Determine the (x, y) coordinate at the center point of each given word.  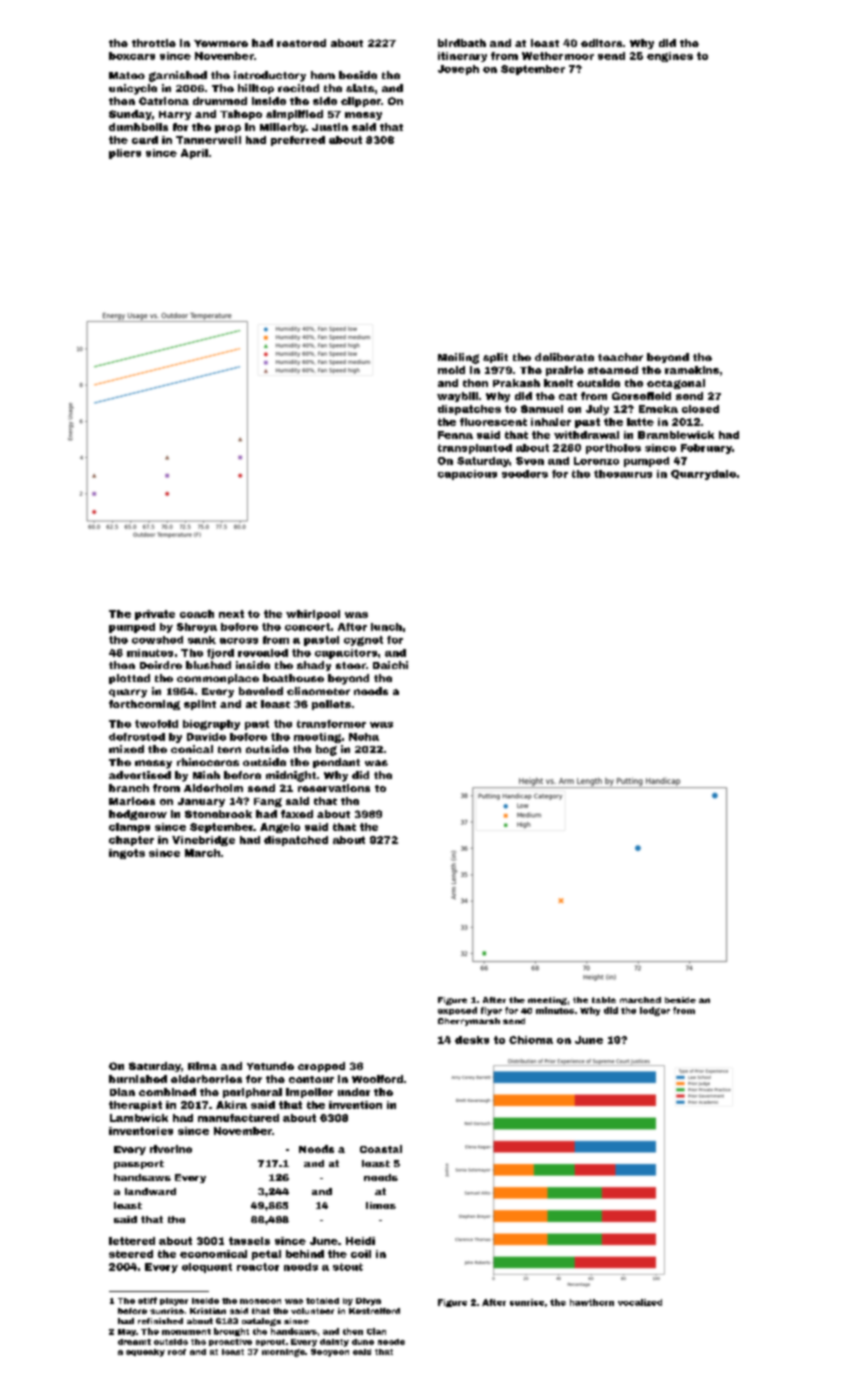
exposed (457, 1011)
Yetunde (270, 1066)
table (604, 1000)
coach (197, 614)
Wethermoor (558, 56)
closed (700, 409)
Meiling (458, 358)
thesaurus (623, 474)
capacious (467, 475)
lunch (386, 627)
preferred (298, 141)
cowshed (157, 640)
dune (363, 1342)
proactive (230, 1342)
